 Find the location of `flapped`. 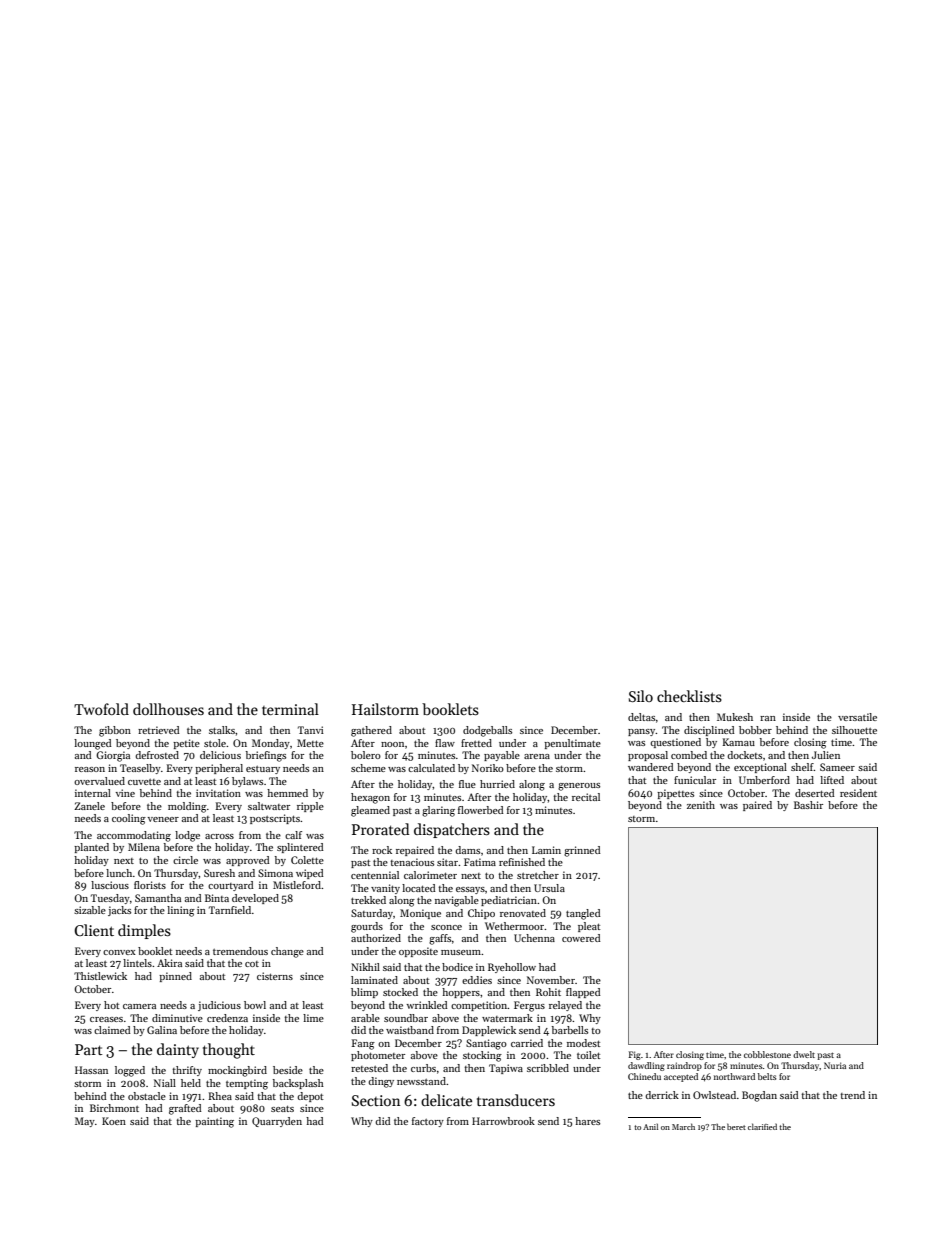

flapped is located at coordinates (583, 993).
